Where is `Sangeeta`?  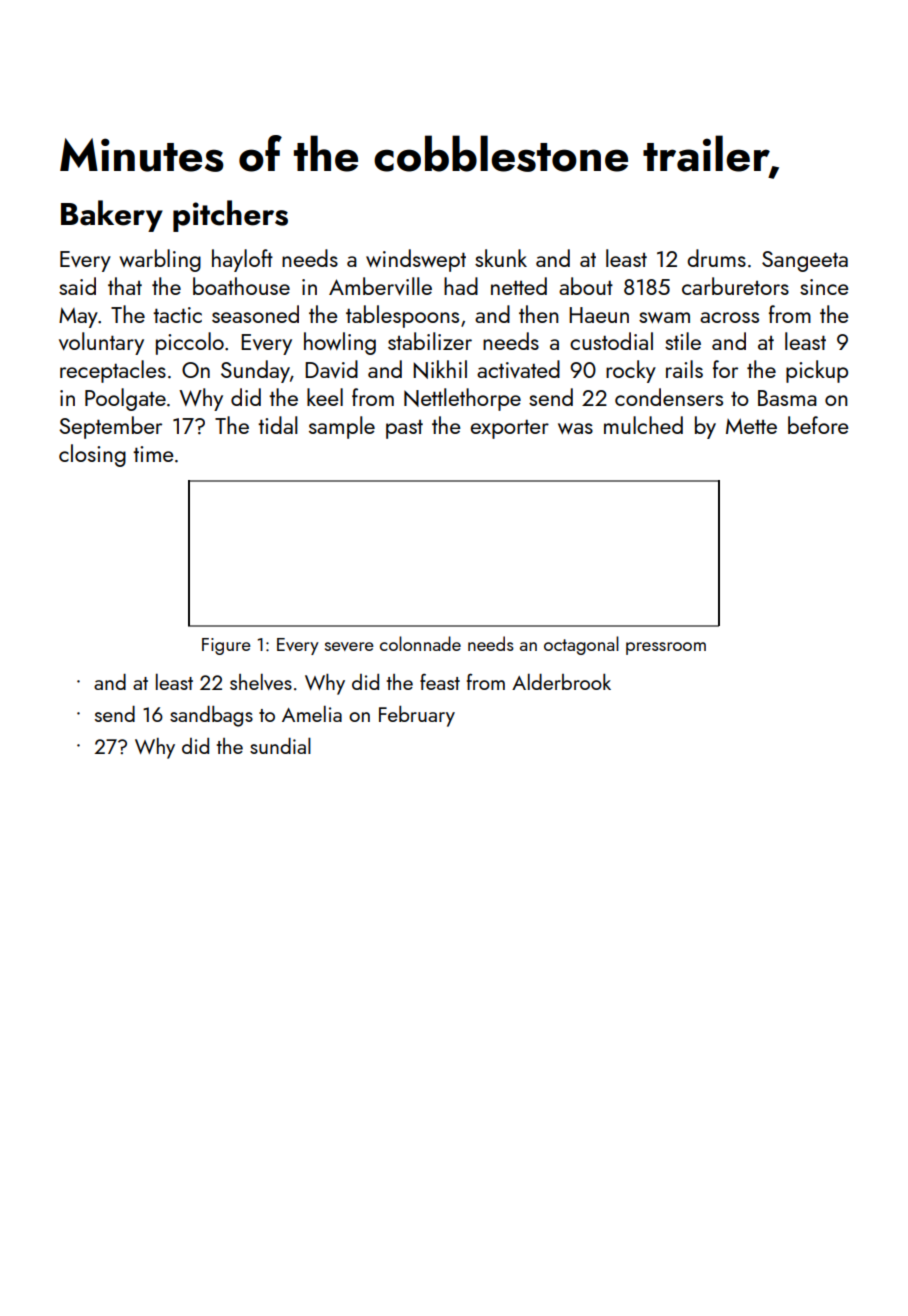 Sangeeta is located at coordinates (805, 261).
